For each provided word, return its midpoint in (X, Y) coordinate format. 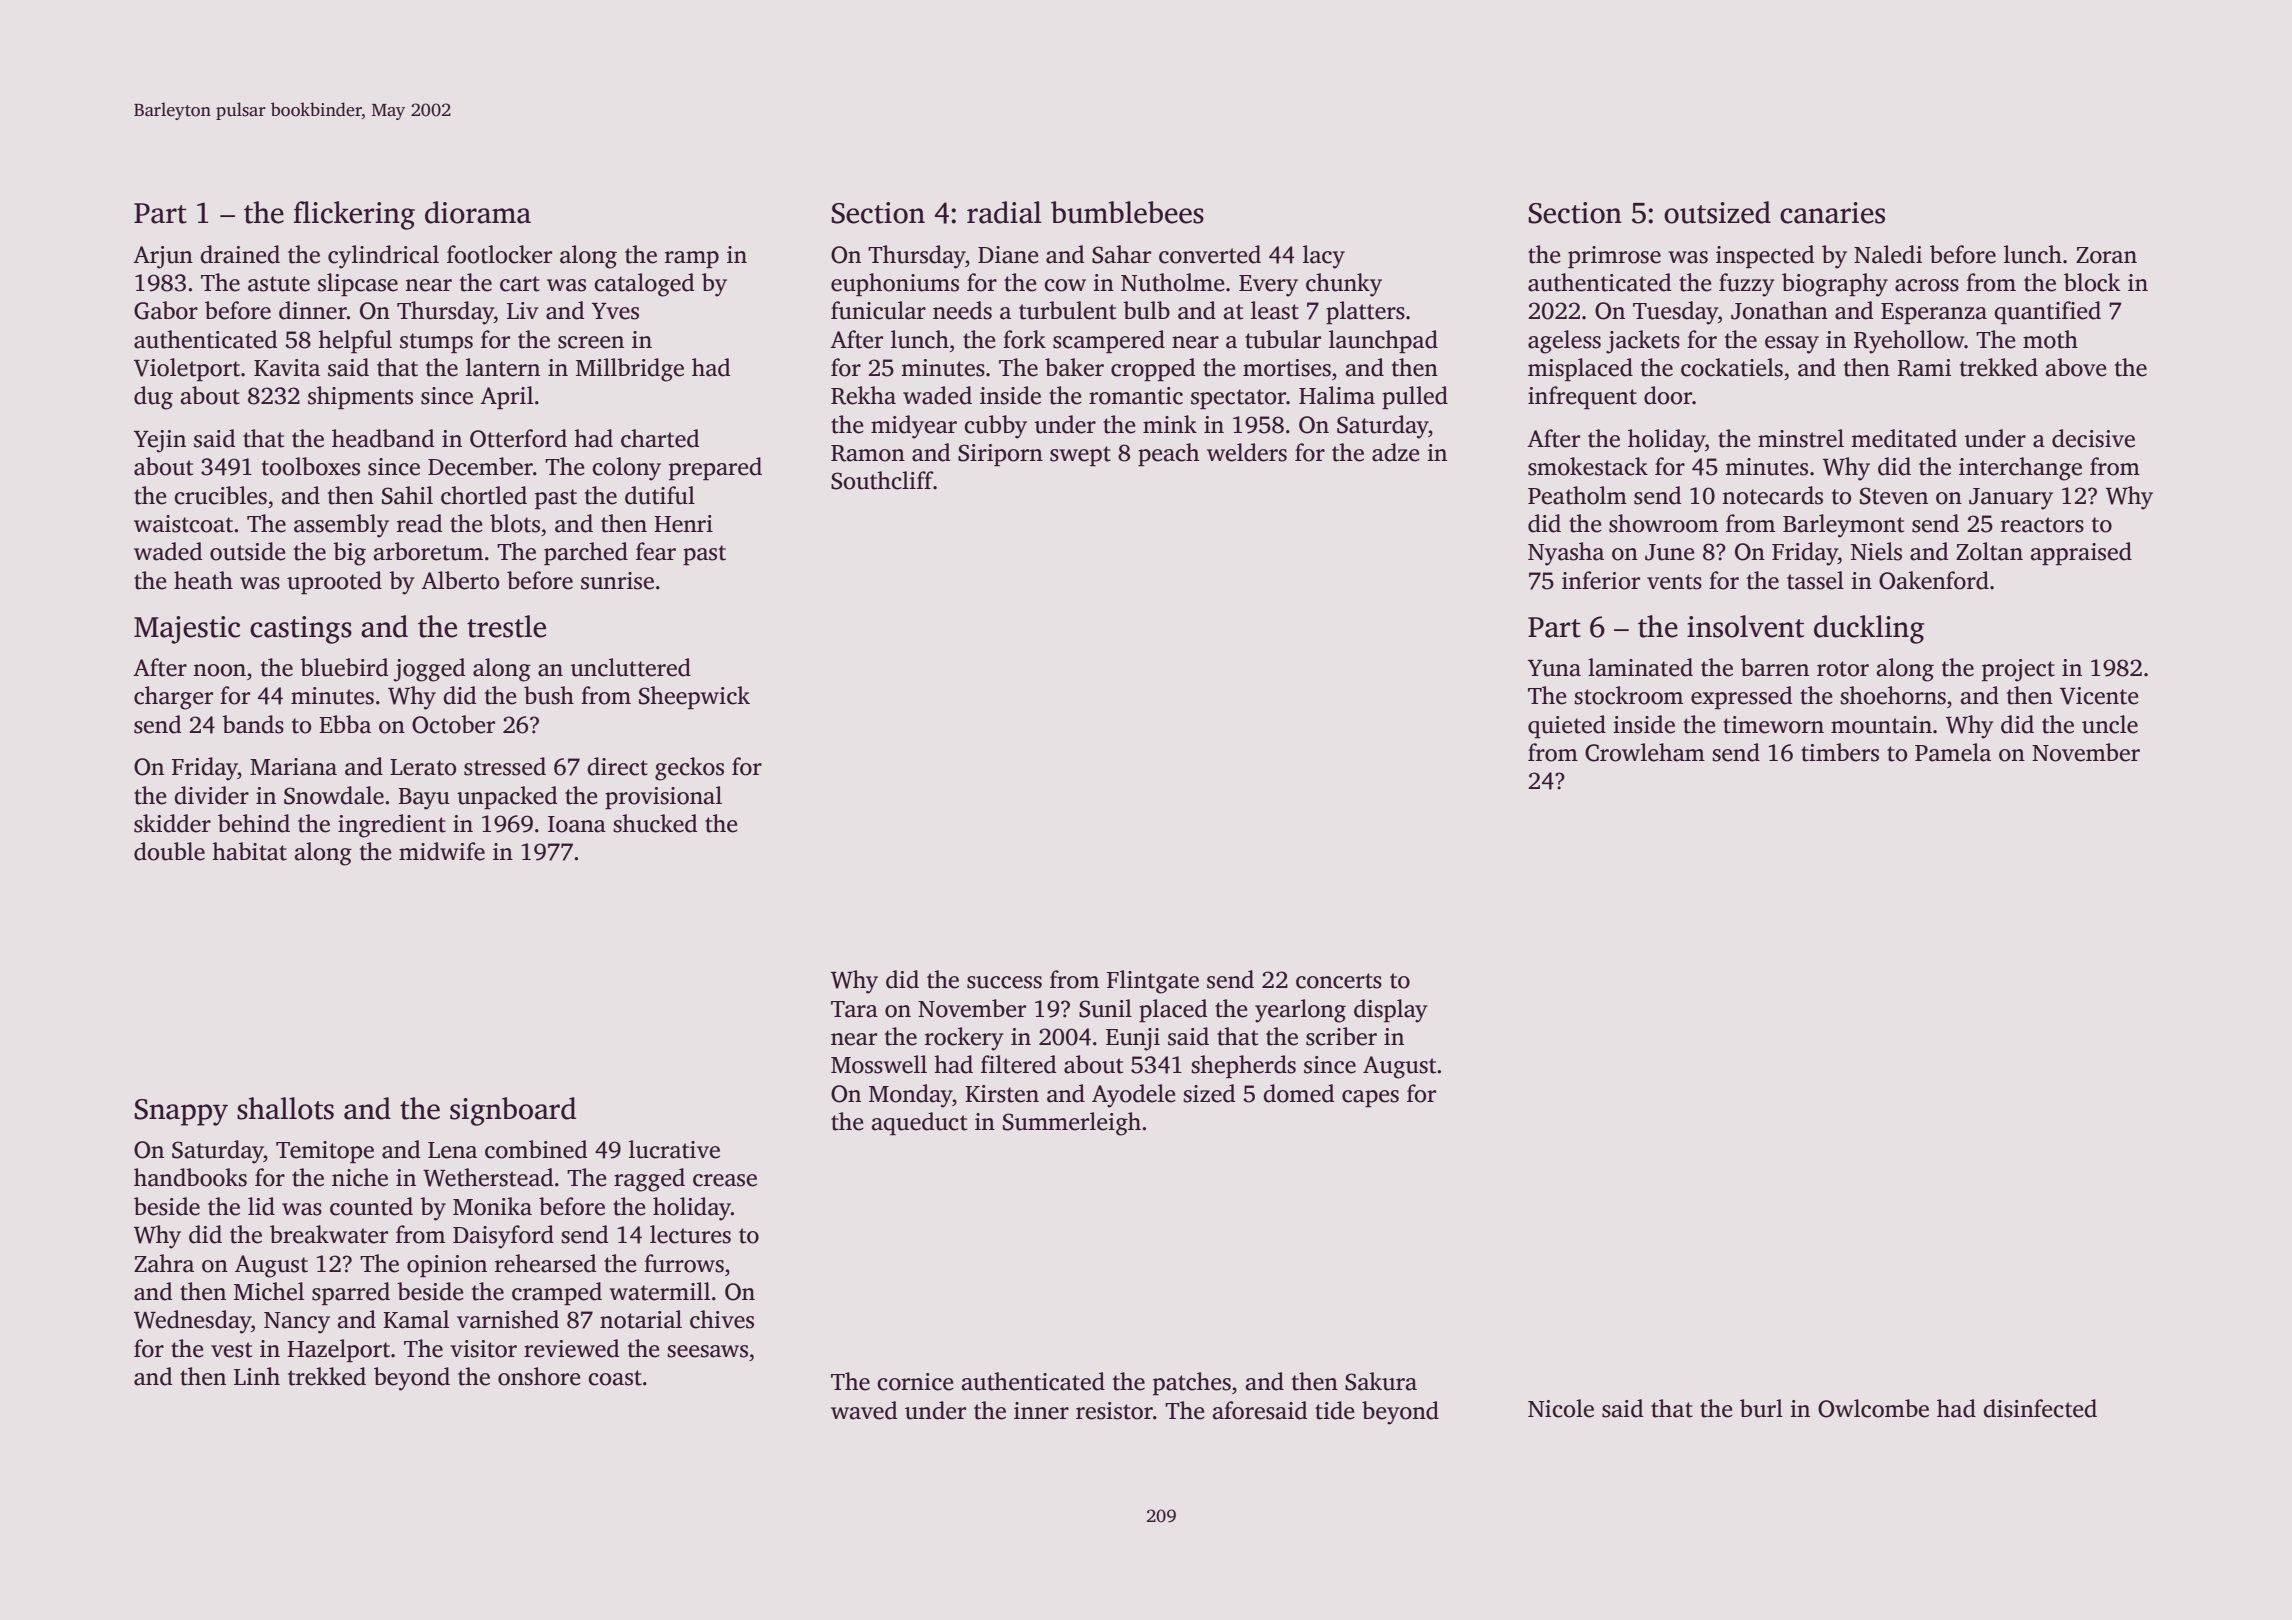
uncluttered (631, 667)
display (1390, 1011)
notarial (641, 1319)
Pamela (1953, 752)
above (2076, 367)
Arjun (163, 257)
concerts (1339, 981)
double (169, 851)
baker (1074, 367)
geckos (689, 769)
